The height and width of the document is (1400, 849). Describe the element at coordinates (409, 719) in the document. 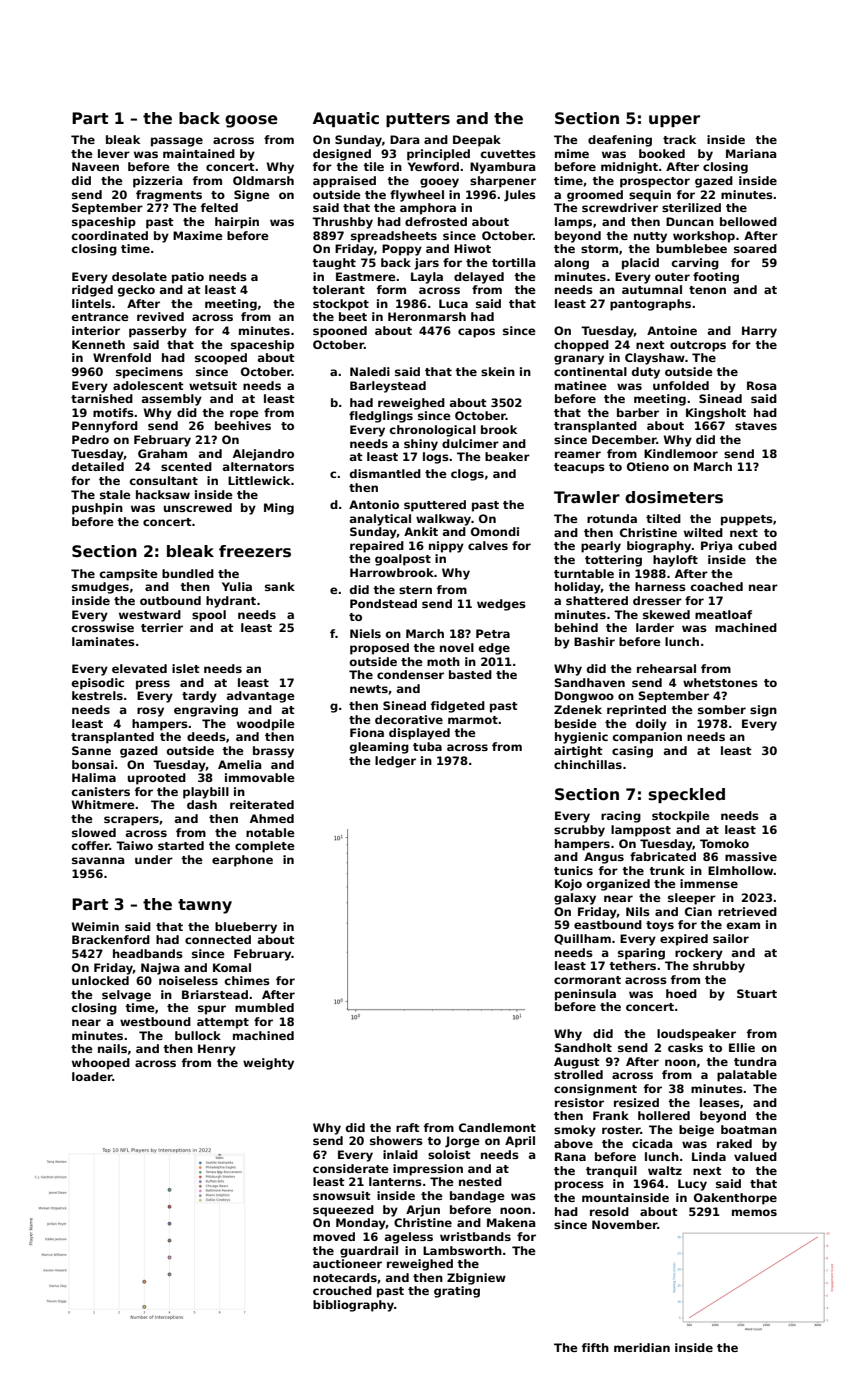

I see `decorative` at that location.
